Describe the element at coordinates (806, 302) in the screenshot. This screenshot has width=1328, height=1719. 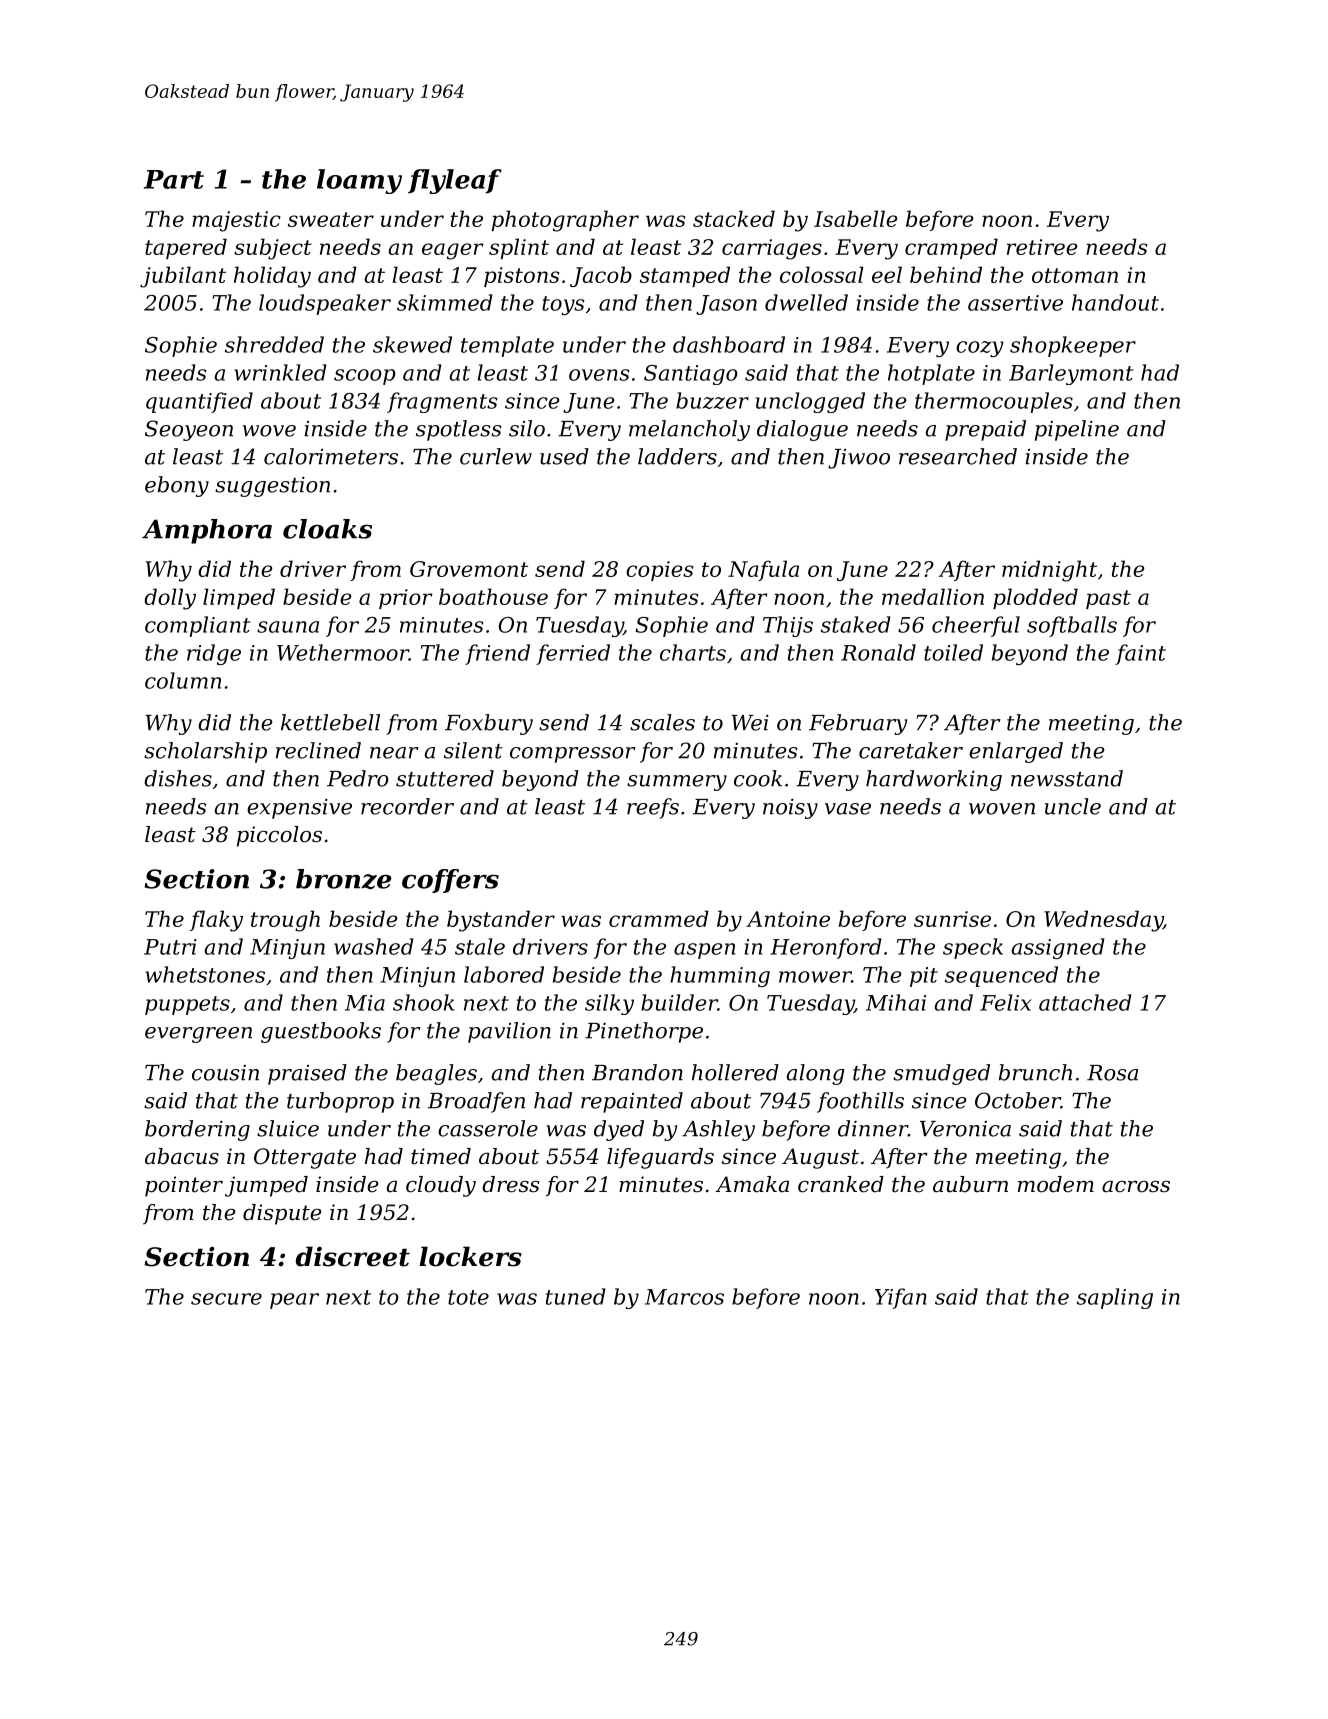
I see `dwelled` at that location.
